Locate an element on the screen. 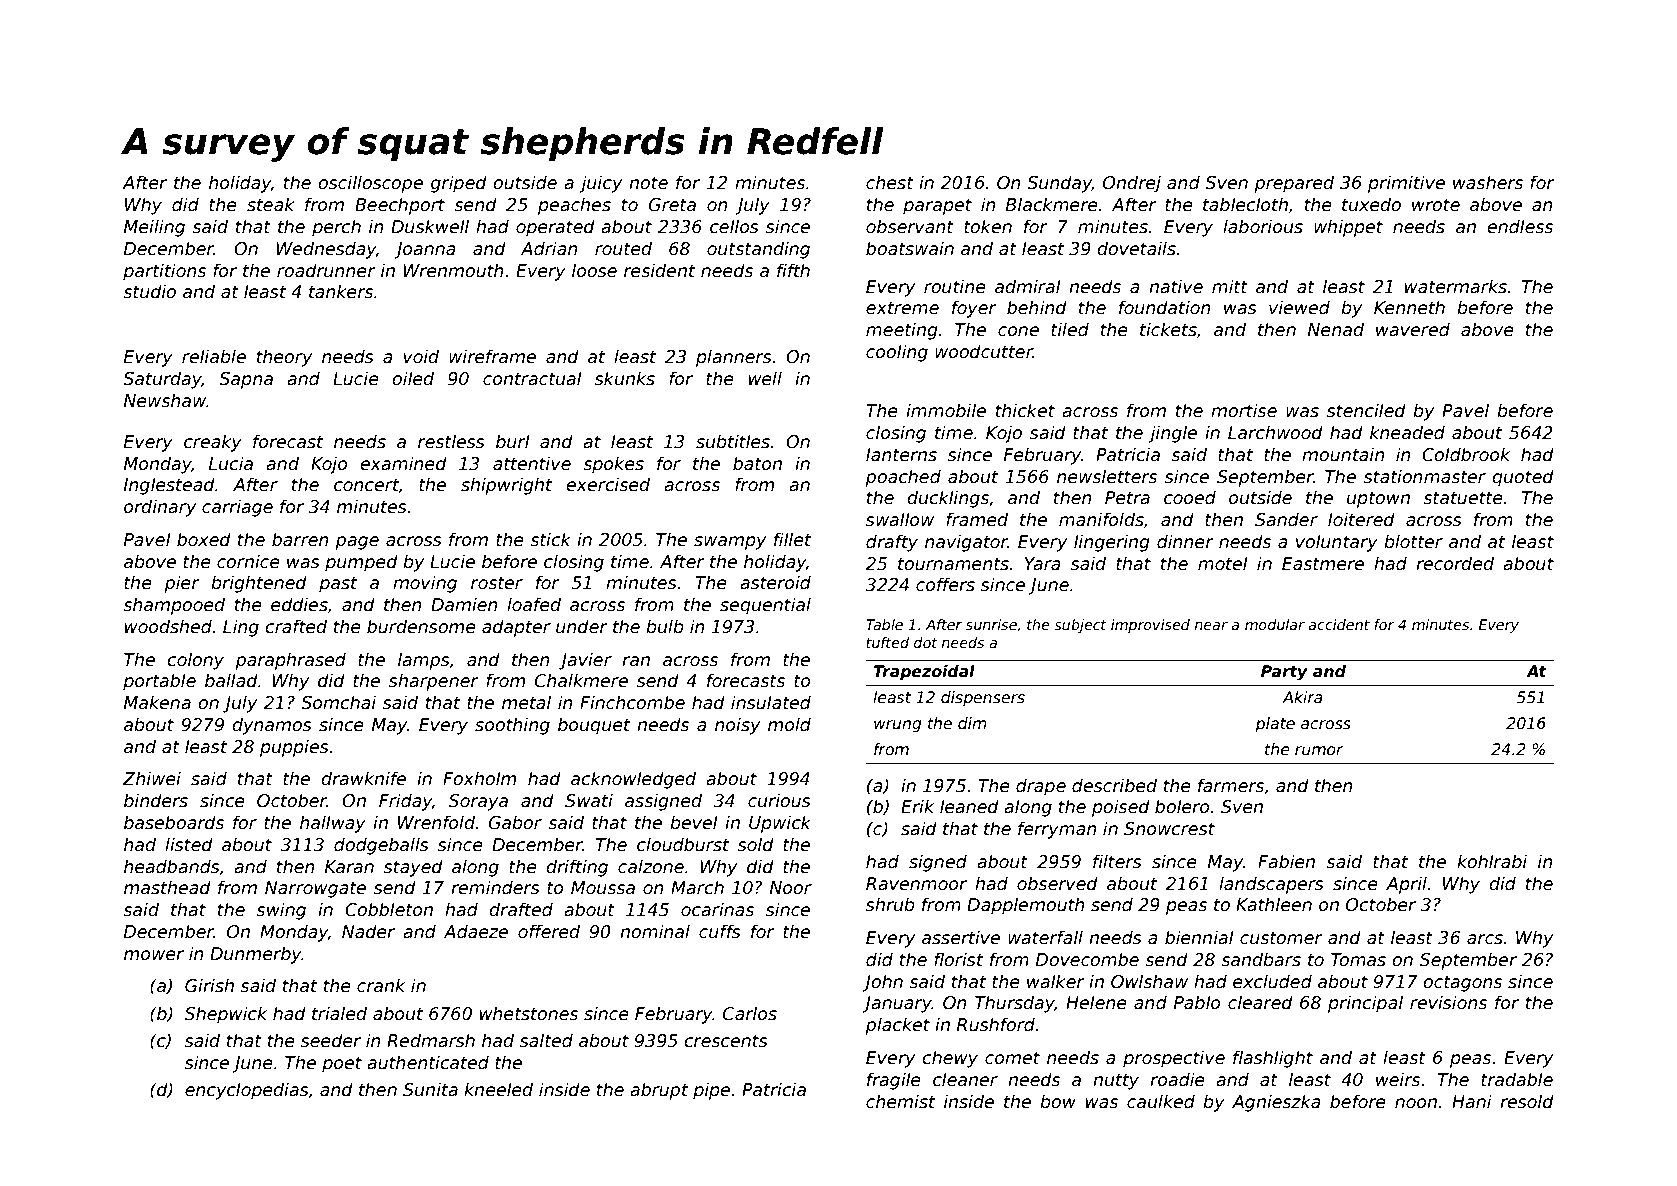 Image resolution: width=1677 pixels, height=1186 pixels. drawknife is located at coordinates (363, 778).
